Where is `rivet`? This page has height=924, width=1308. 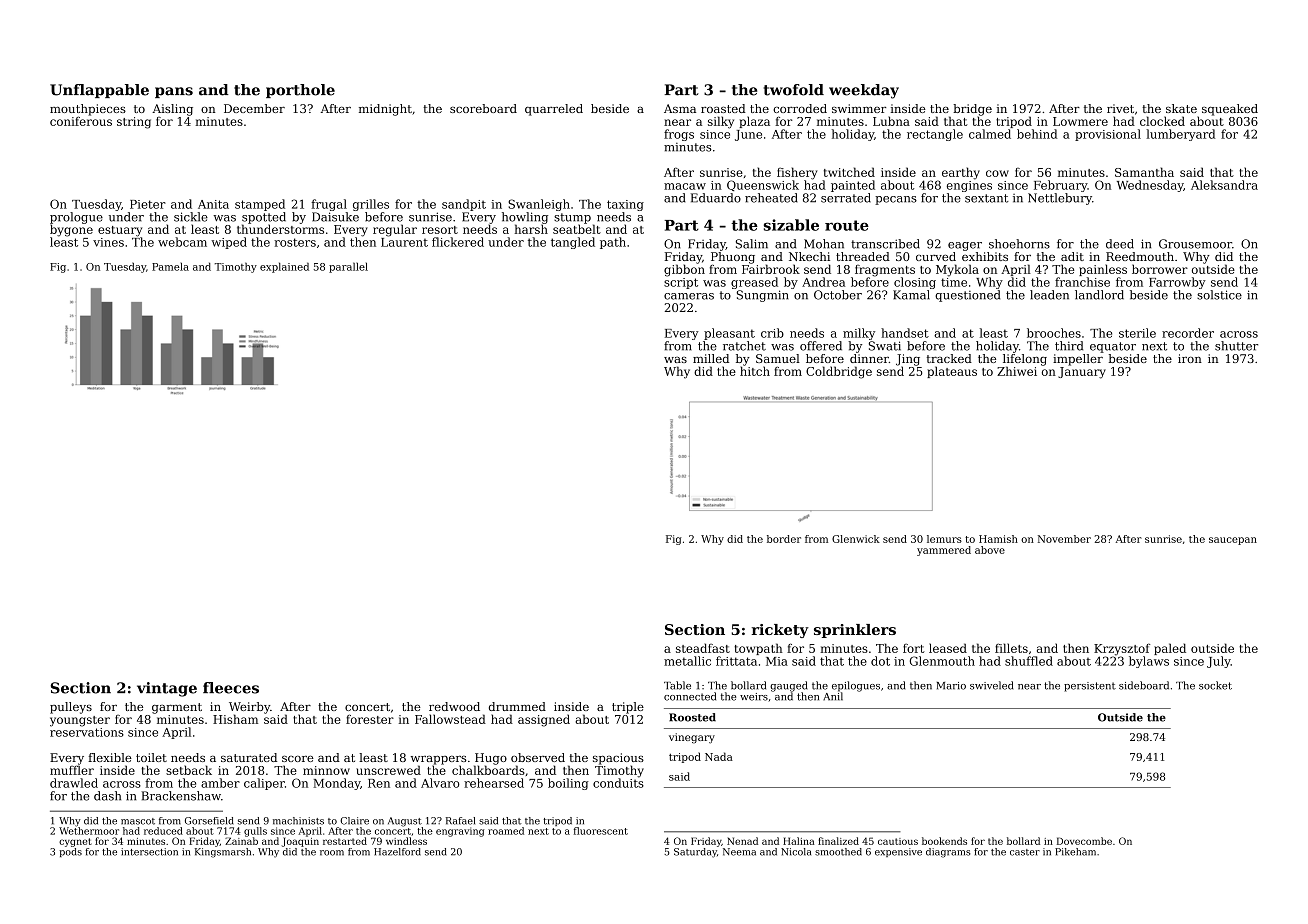 rivet is located at coordinates (1120, 108).
